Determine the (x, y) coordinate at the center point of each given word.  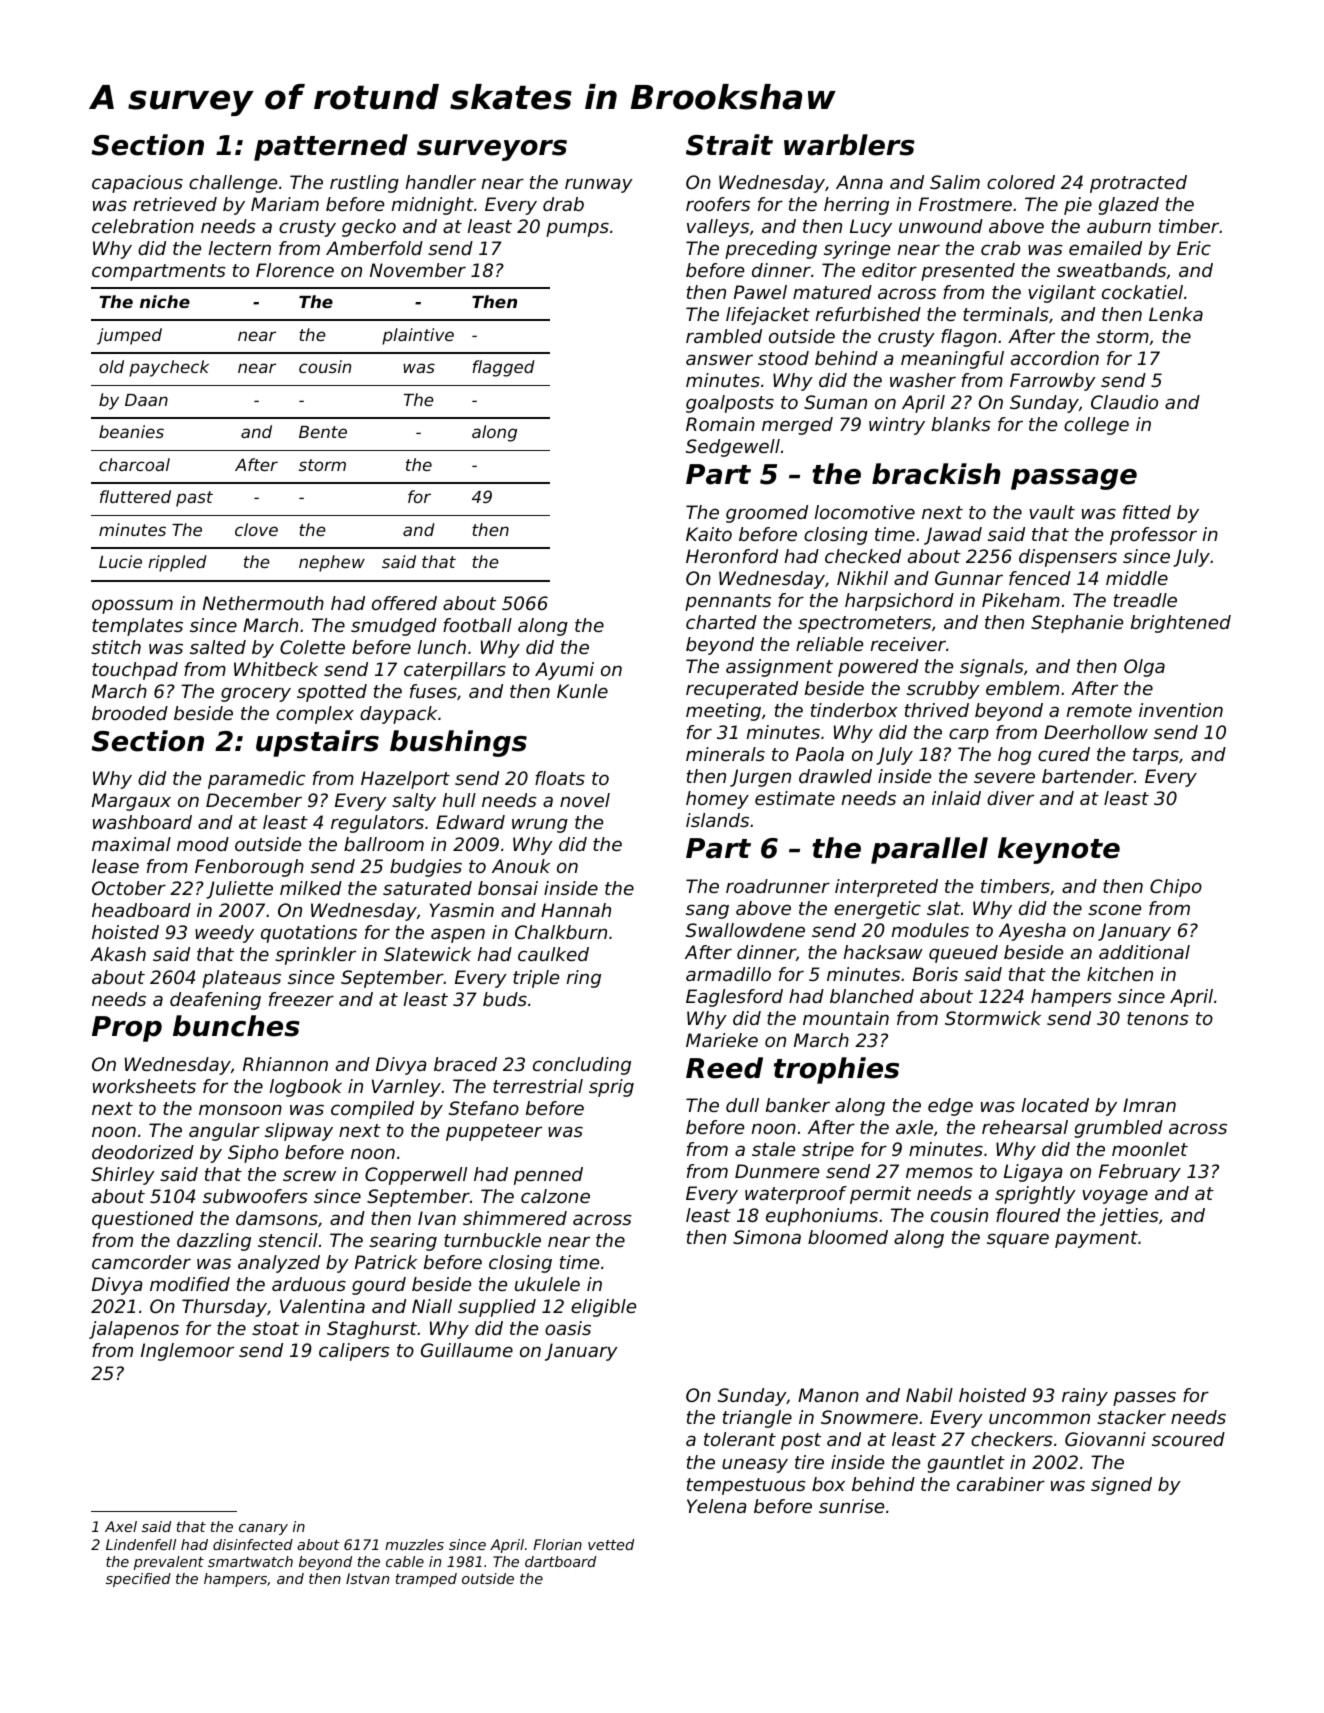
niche (165, 301)
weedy (224, 934)
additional (1144, 952)
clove (256, 529)
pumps (577, 229)
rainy (1085, 1397)
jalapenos (134, 1330)
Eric (1194, 248)
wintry (897, 426)
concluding (582, 1066)
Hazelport (405, 780)
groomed (767, 514)
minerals (725, 754)
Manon (828, 1395)
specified (138, 1580)
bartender (1088, 776)
